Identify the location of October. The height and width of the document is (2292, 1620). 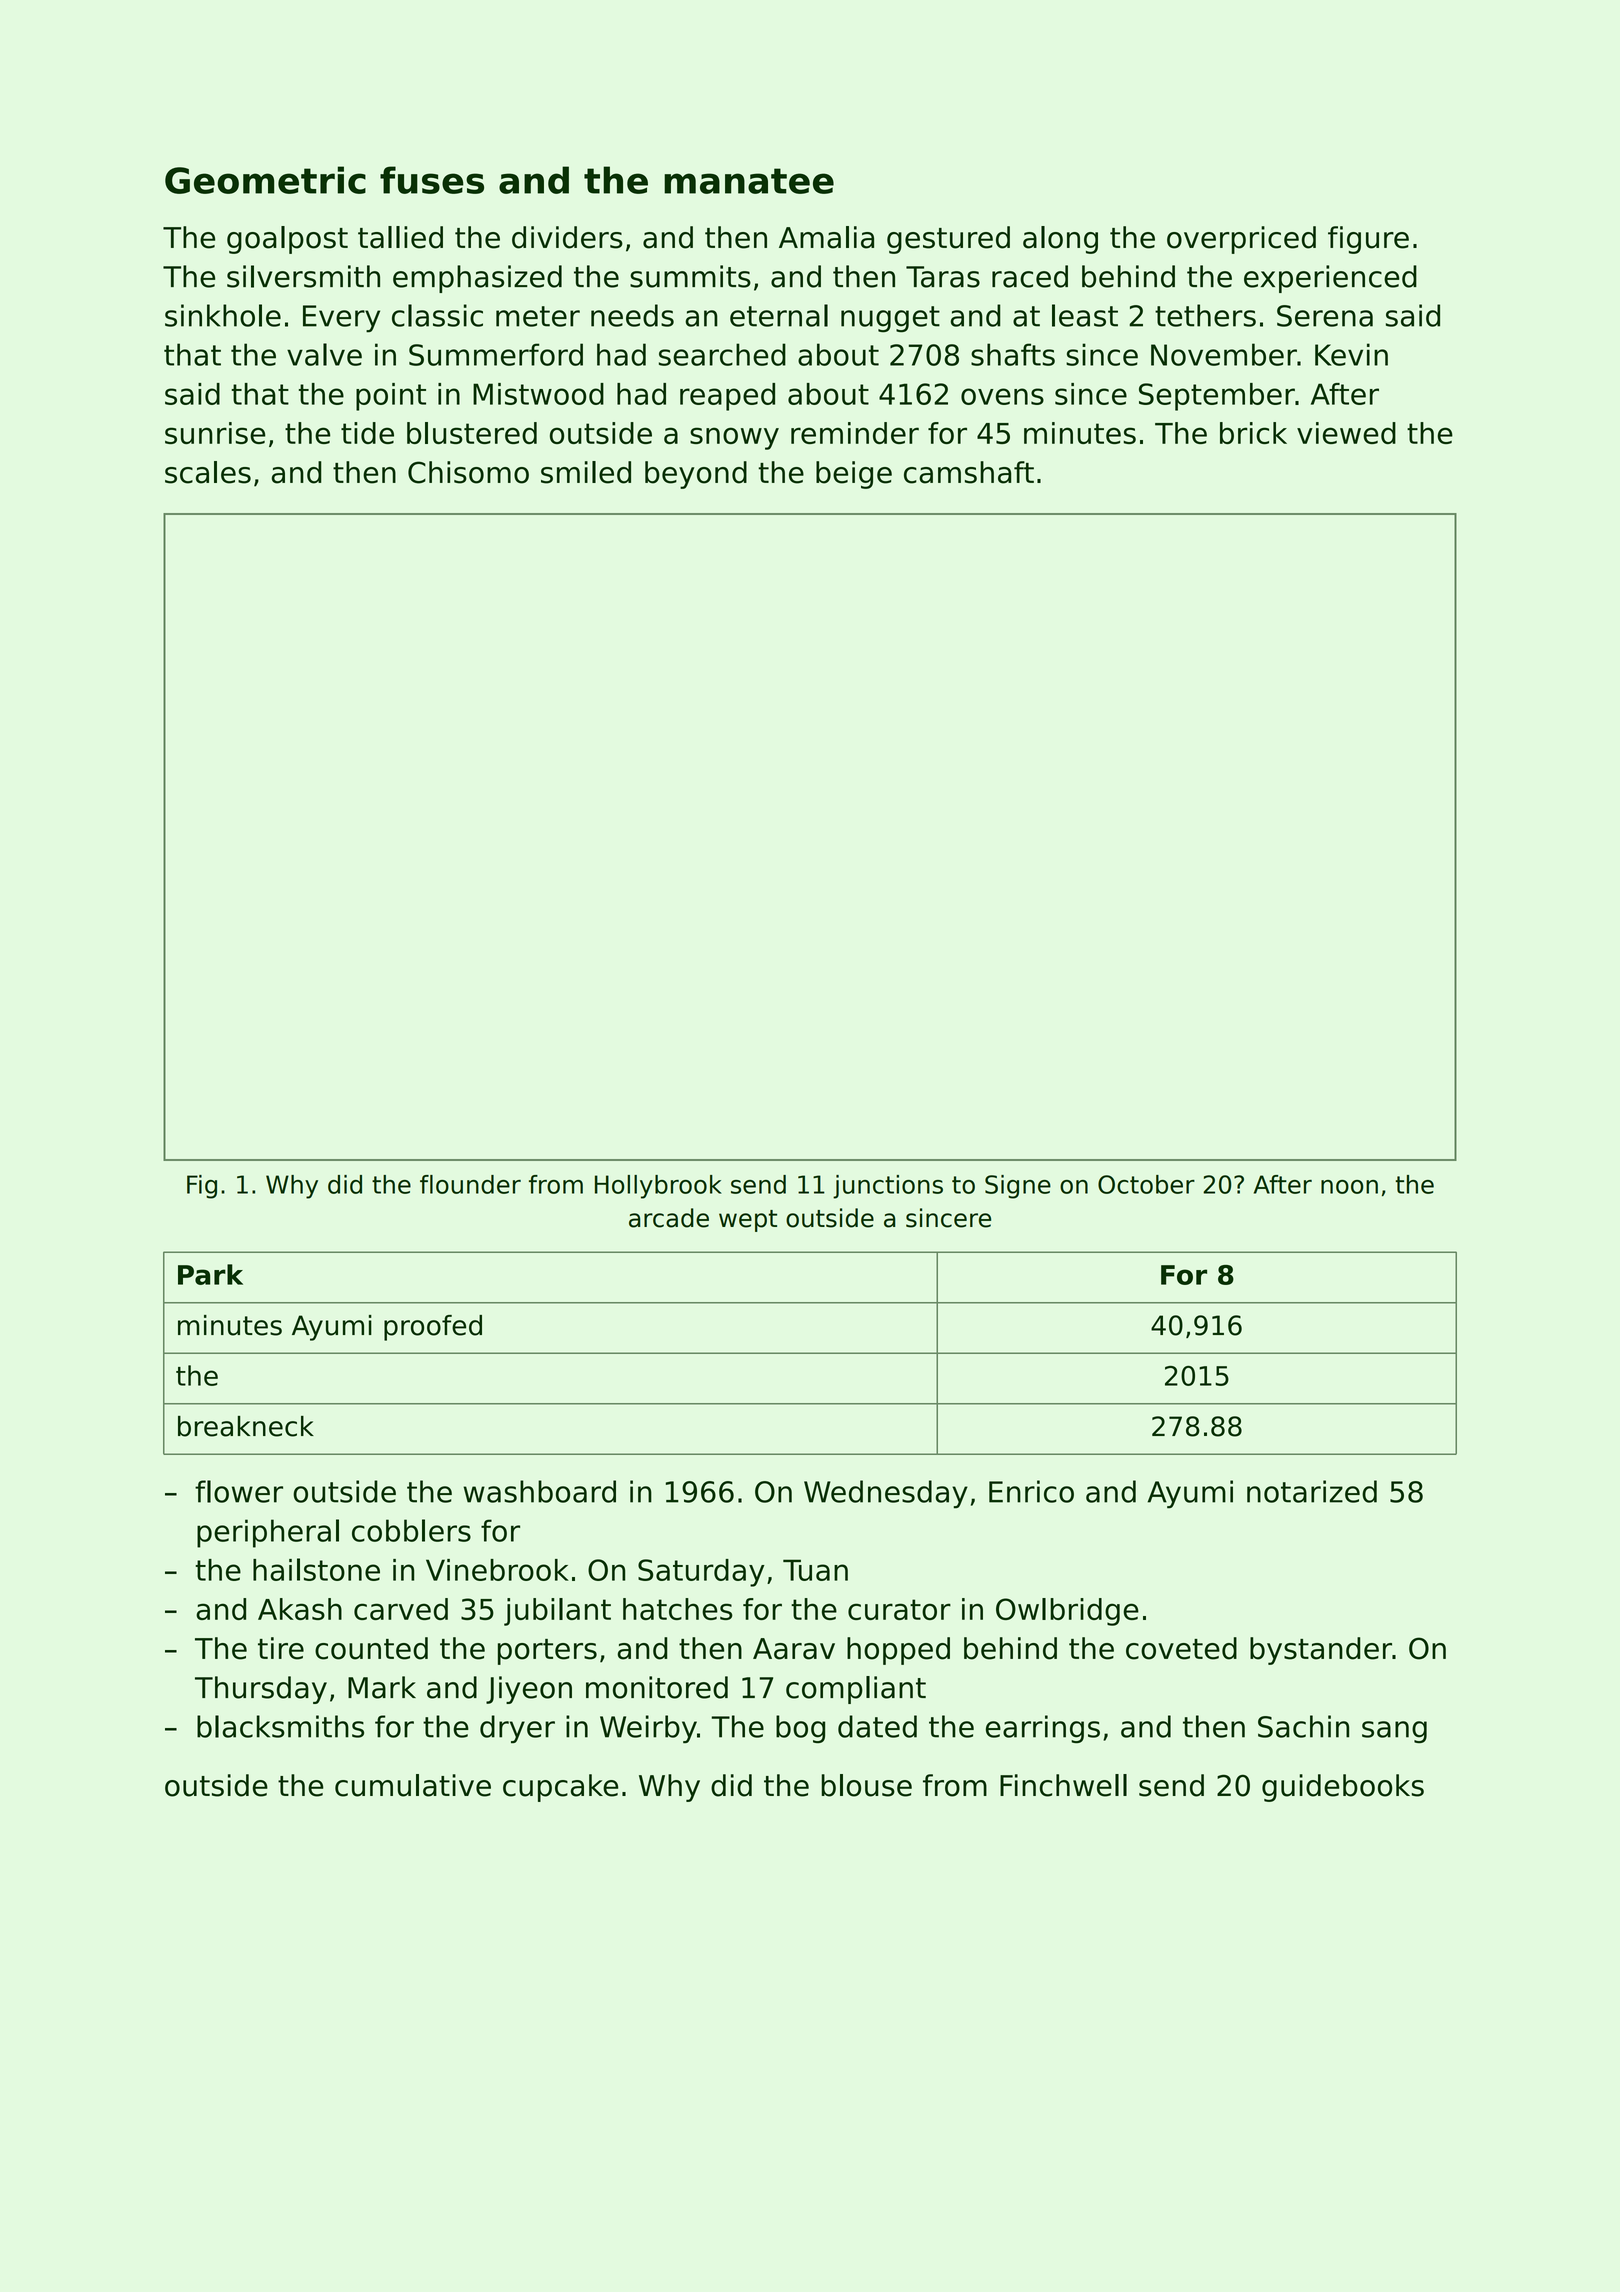
(1146, 1184).
